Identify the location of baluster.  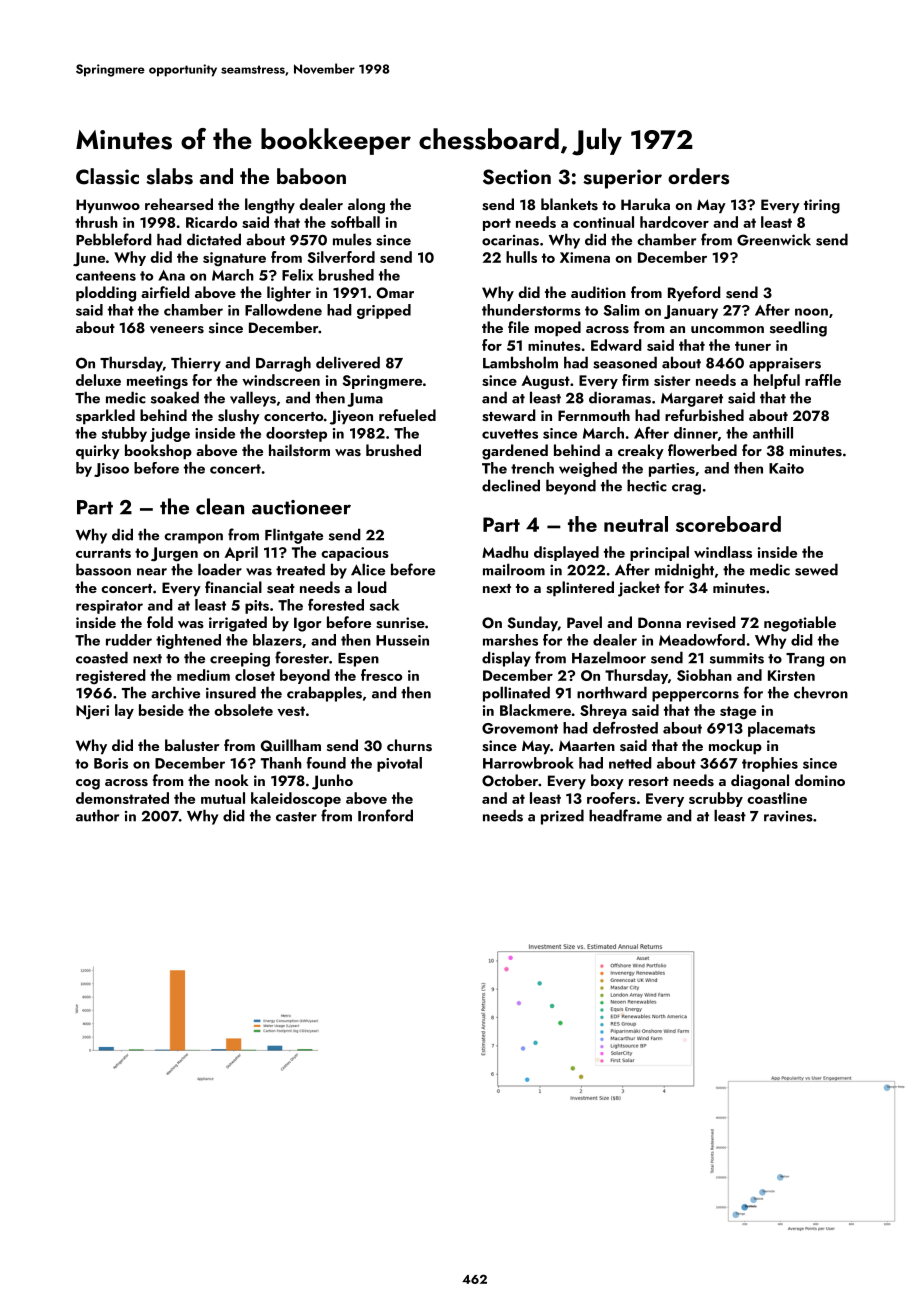
(192, 745).
